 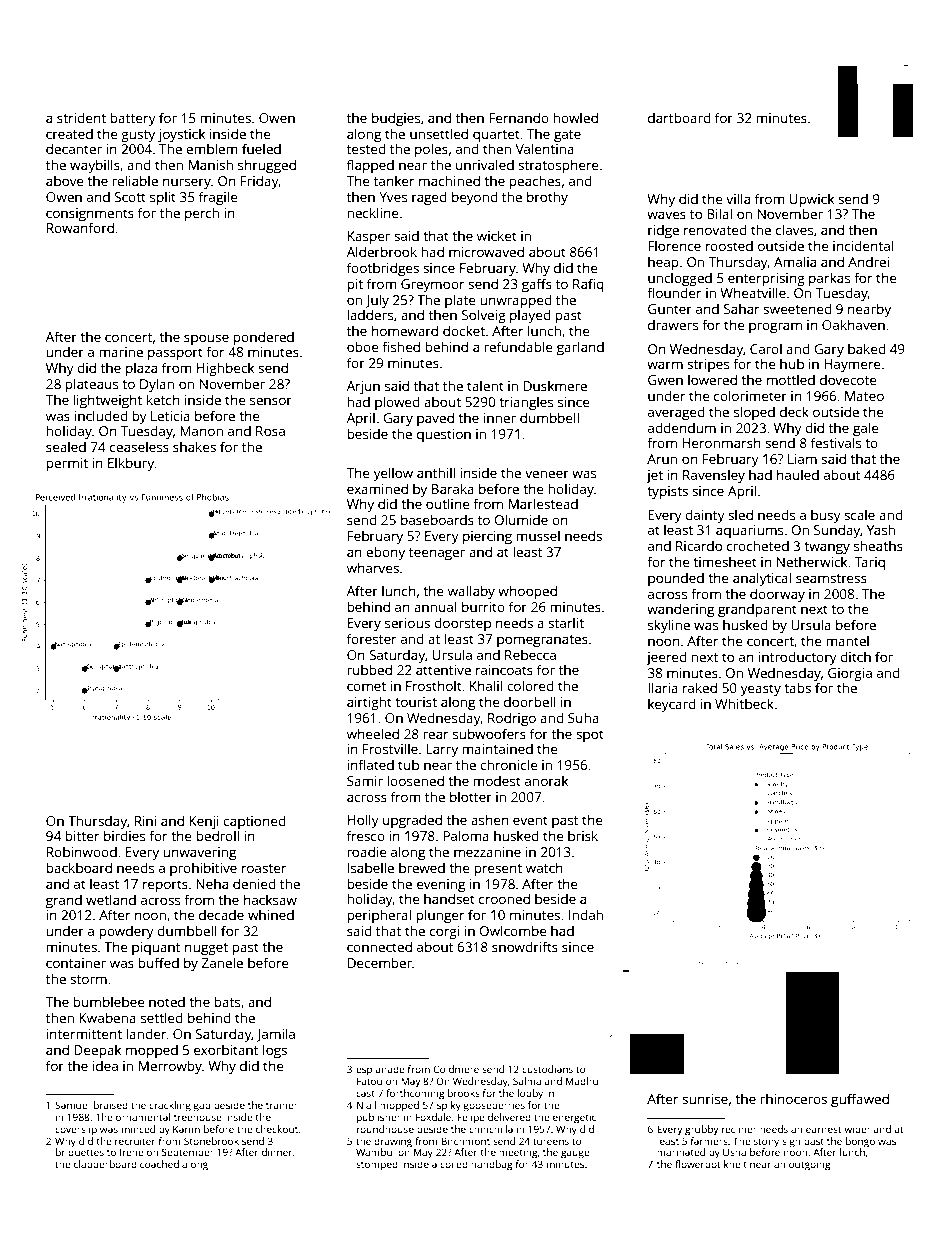 What do you see at coordinates (586, 914) in the image?
I see `Indah` at bounding box center [586, 914].
